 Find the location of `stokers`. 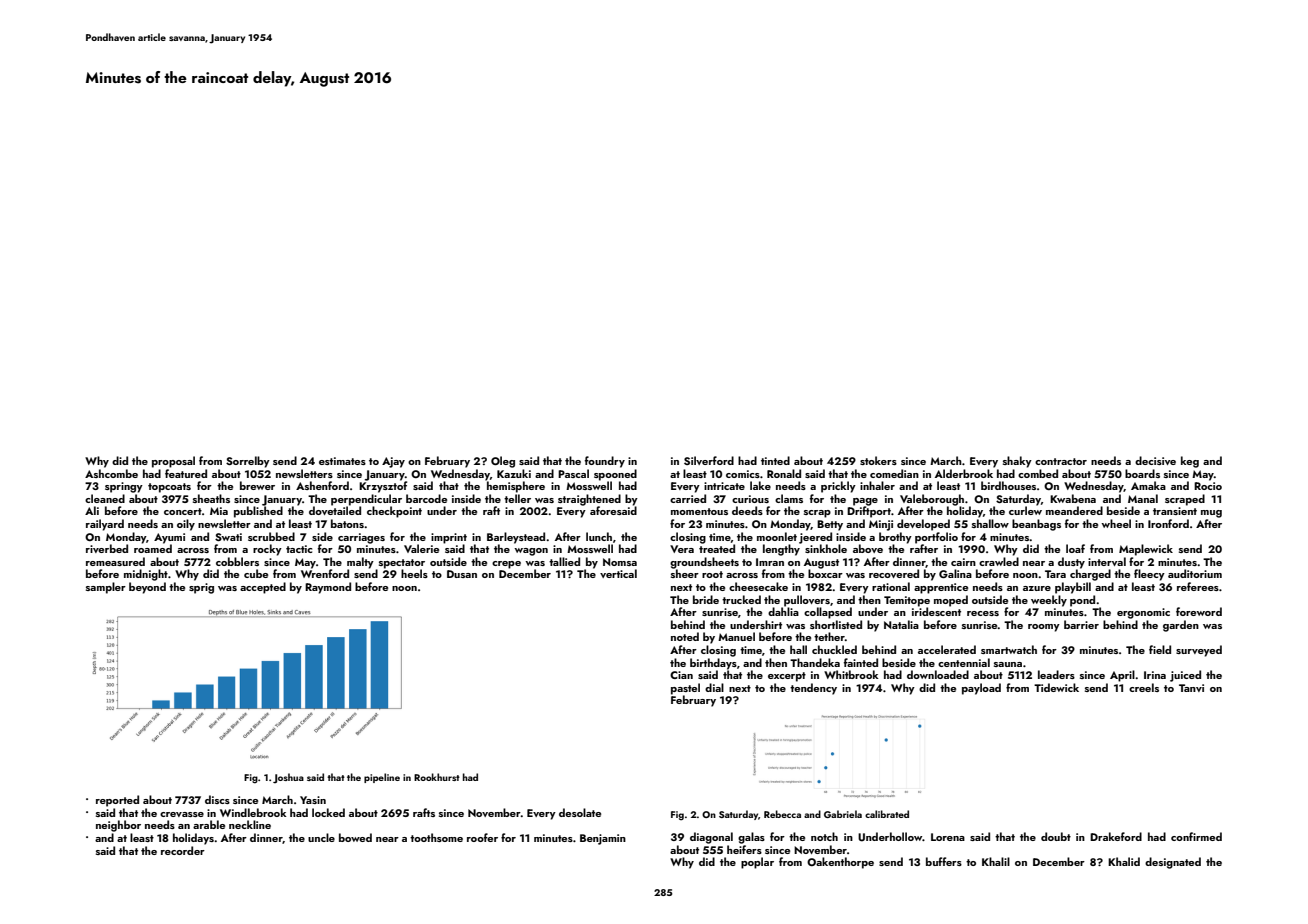

stokers is located at coordinates (878, 460).
